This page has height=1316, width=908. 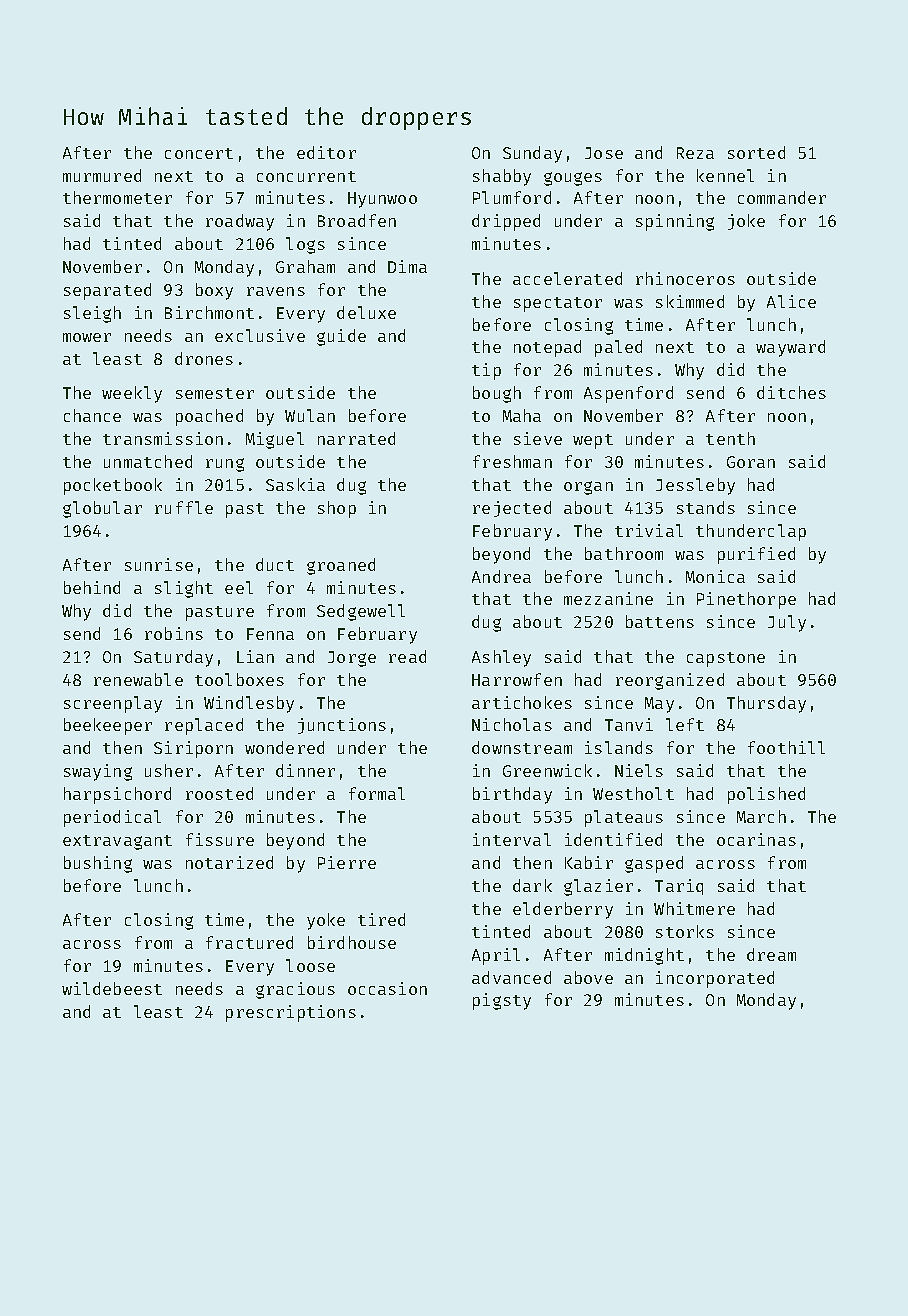 I want to click on behind, so click(x=92, y=587).
